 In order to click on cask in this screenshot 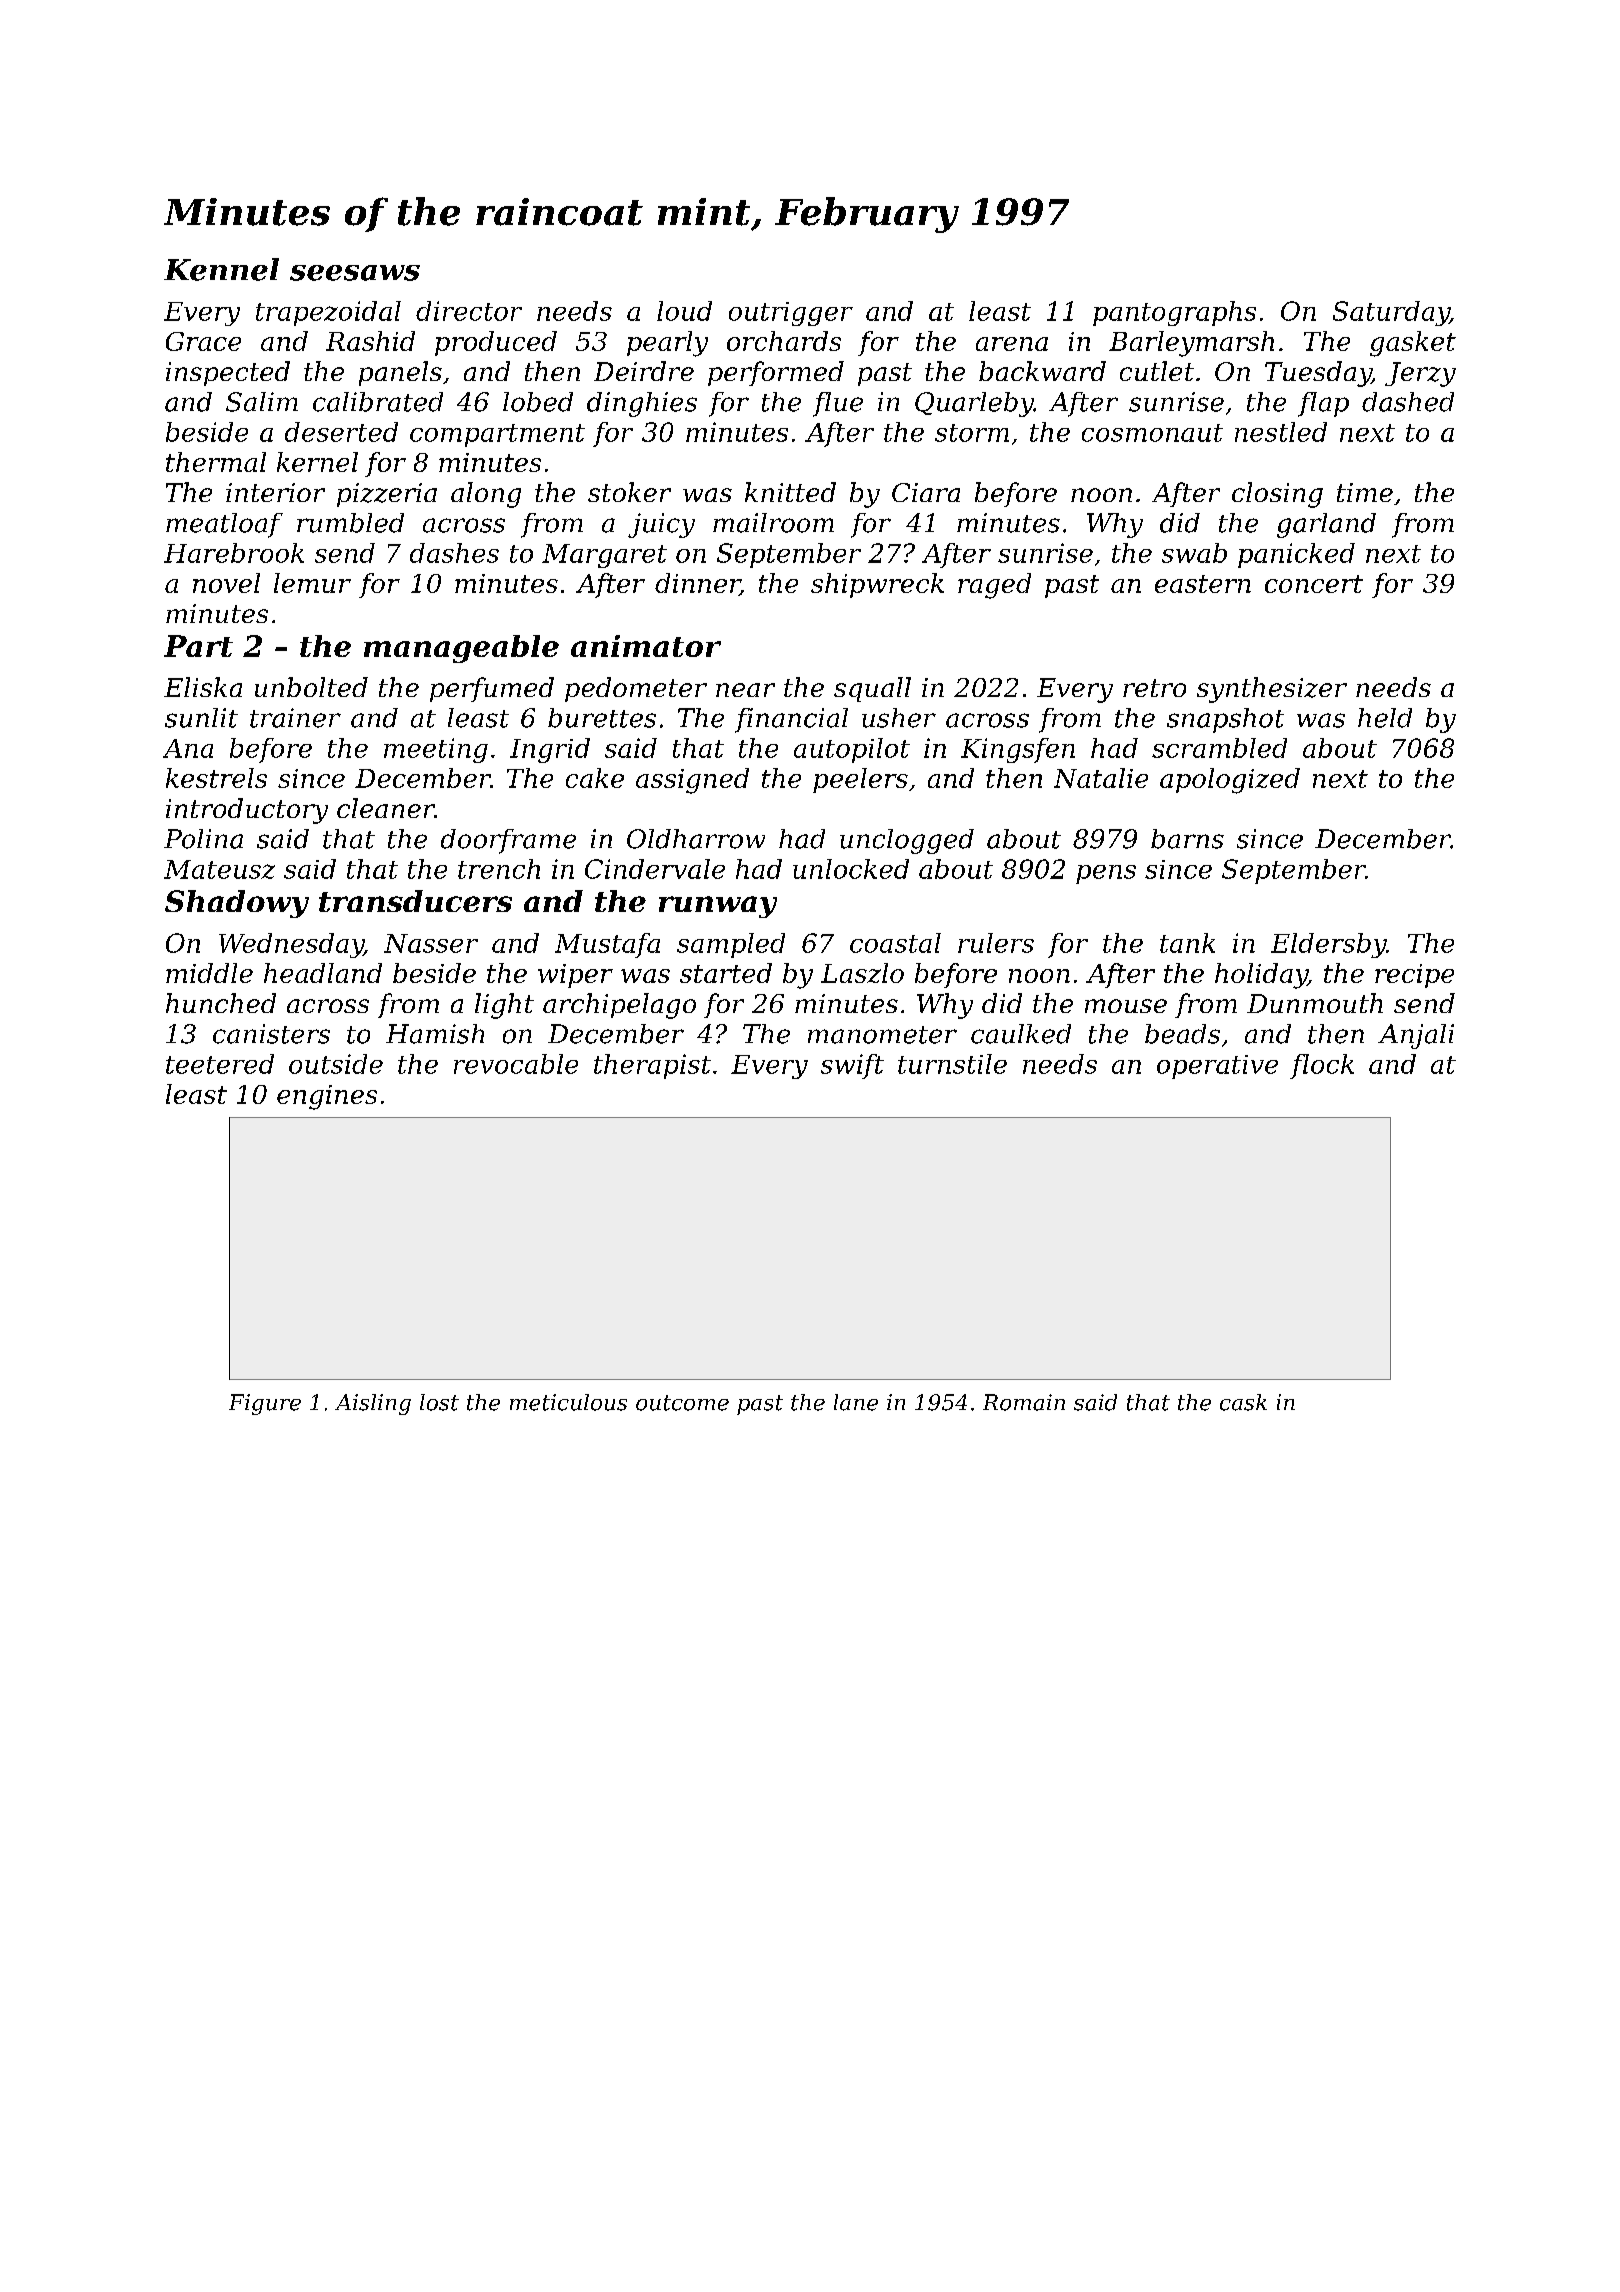, I will do `click(1243, 1402)`.
